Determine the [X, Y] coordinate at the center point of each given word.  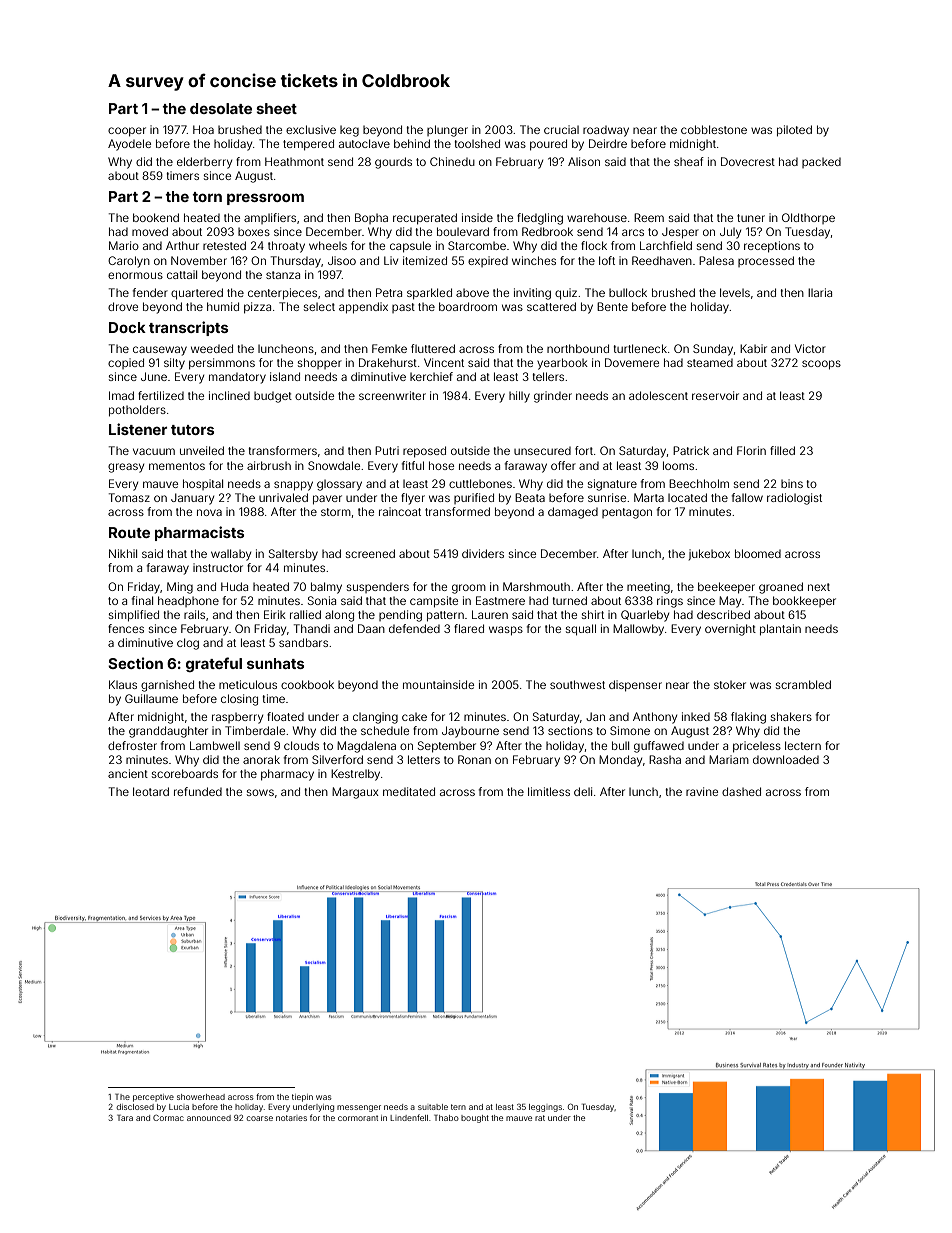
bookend [156, 217]
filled [782, 450]
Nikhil [123, 553]
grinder [553, 397]
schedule [385, 730]
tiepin [302, 1098]
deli [583, 791]
